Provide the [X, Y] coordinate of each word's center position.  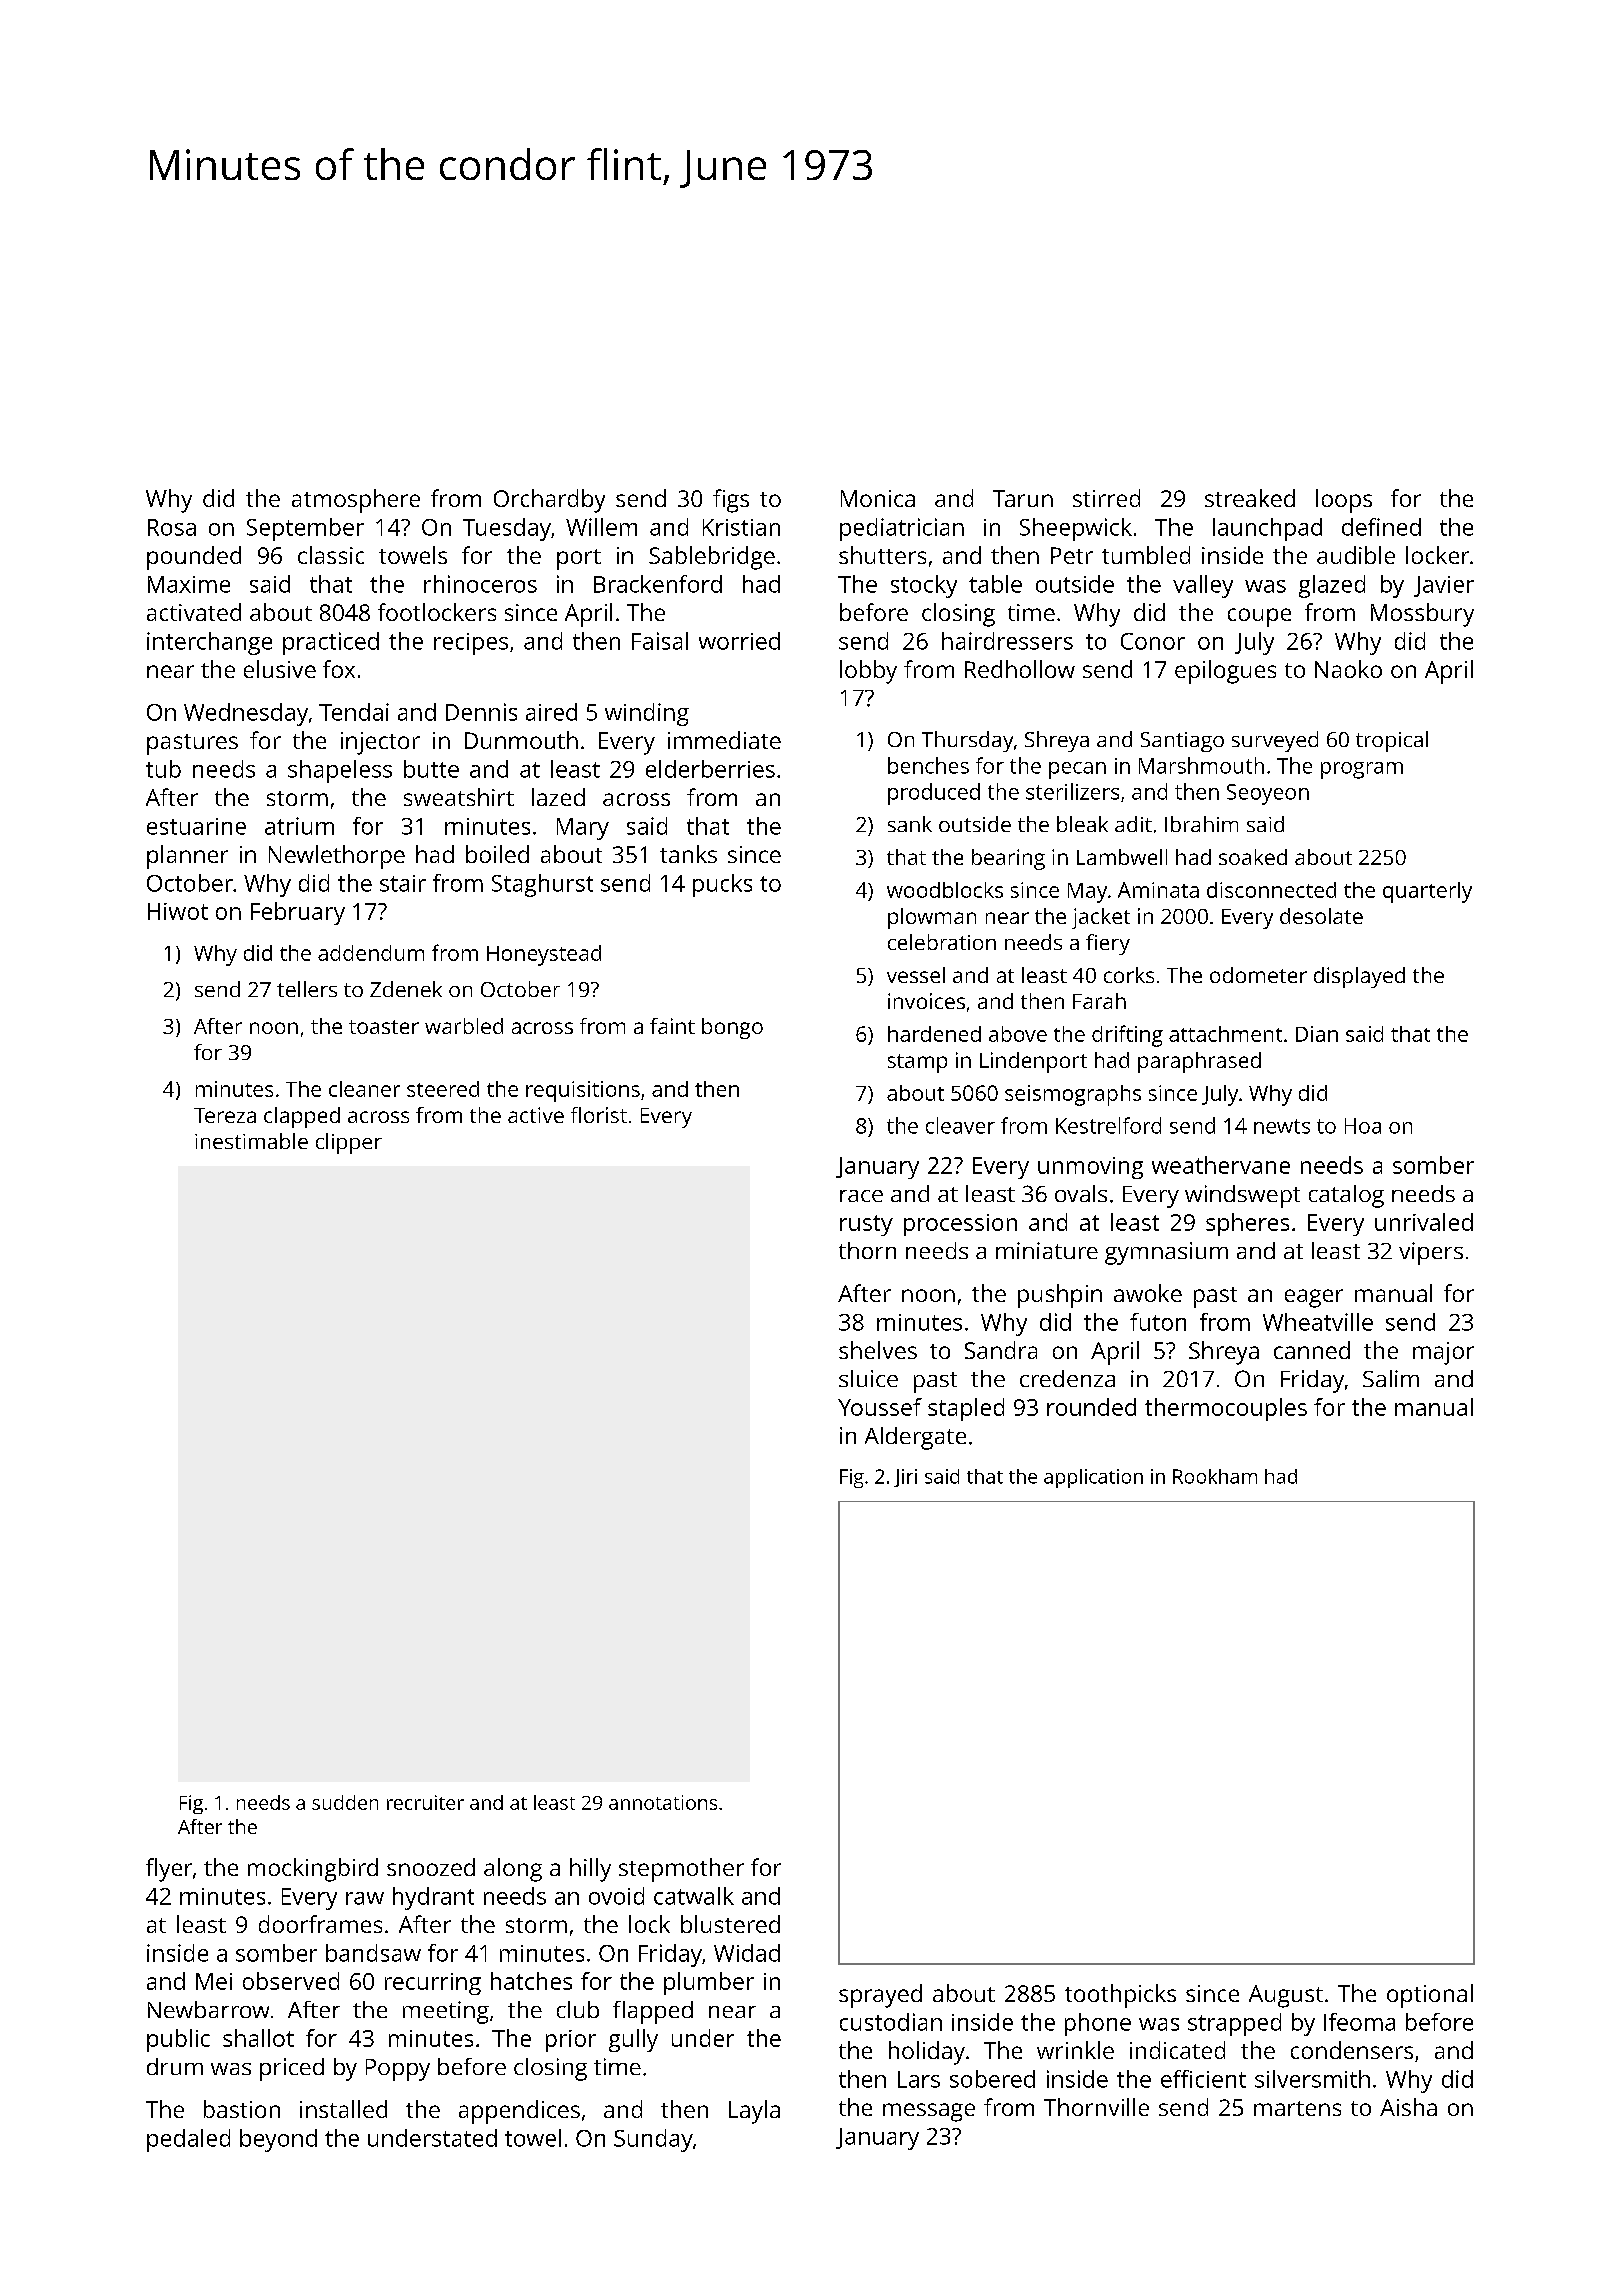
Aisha [1408, 2107]
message [929, 2112]
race [861, 1196]
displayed [1359, 977]
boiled [497, 854]
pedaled [188, 2140]
